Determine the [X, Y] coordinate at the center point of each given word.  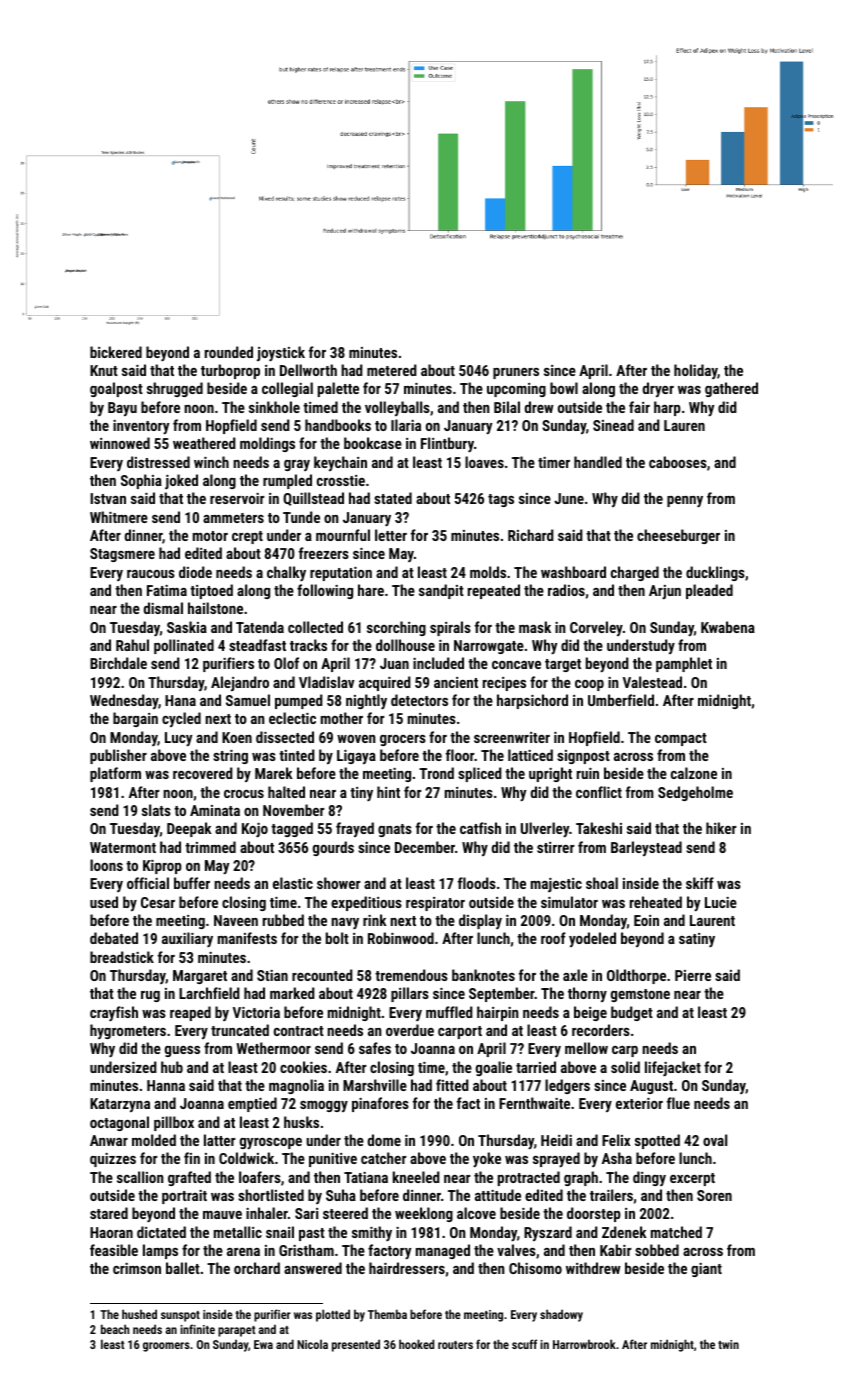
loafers [260, 1177]
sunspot [180, 1316]
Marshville [375, 1085]
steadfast [257, 645]
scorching [396, 628]
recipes [504, 684]
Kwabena [728, 627]
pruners [516, 373]
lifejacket [673, 1068]
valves [516, 1250]
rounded [229, 352]
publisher [118, 756]
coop [589, 685]
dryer [658, 389]
